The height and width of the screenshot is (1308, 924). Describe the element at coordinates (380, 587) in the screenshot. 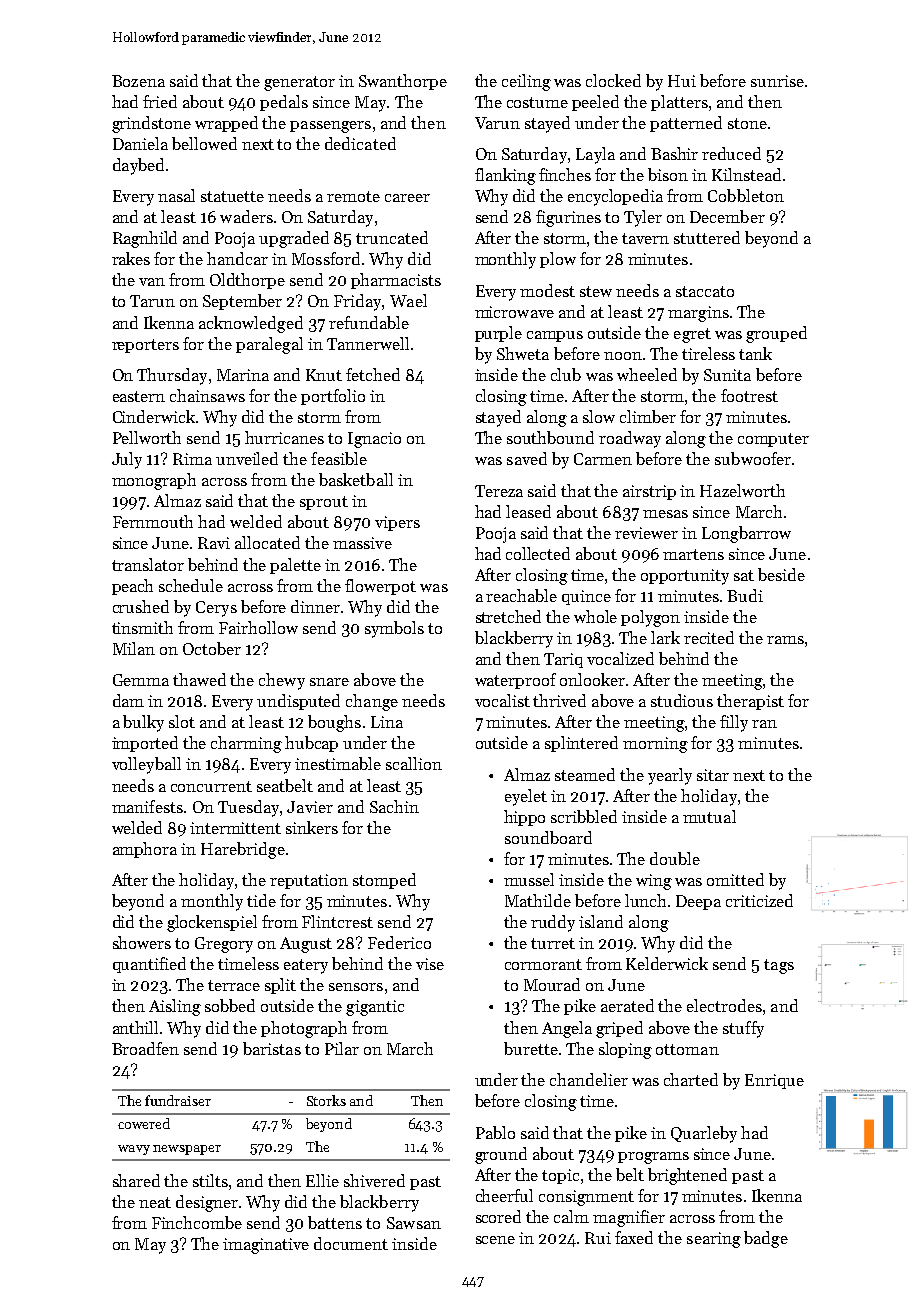

I see `flowerpot` at that location.
